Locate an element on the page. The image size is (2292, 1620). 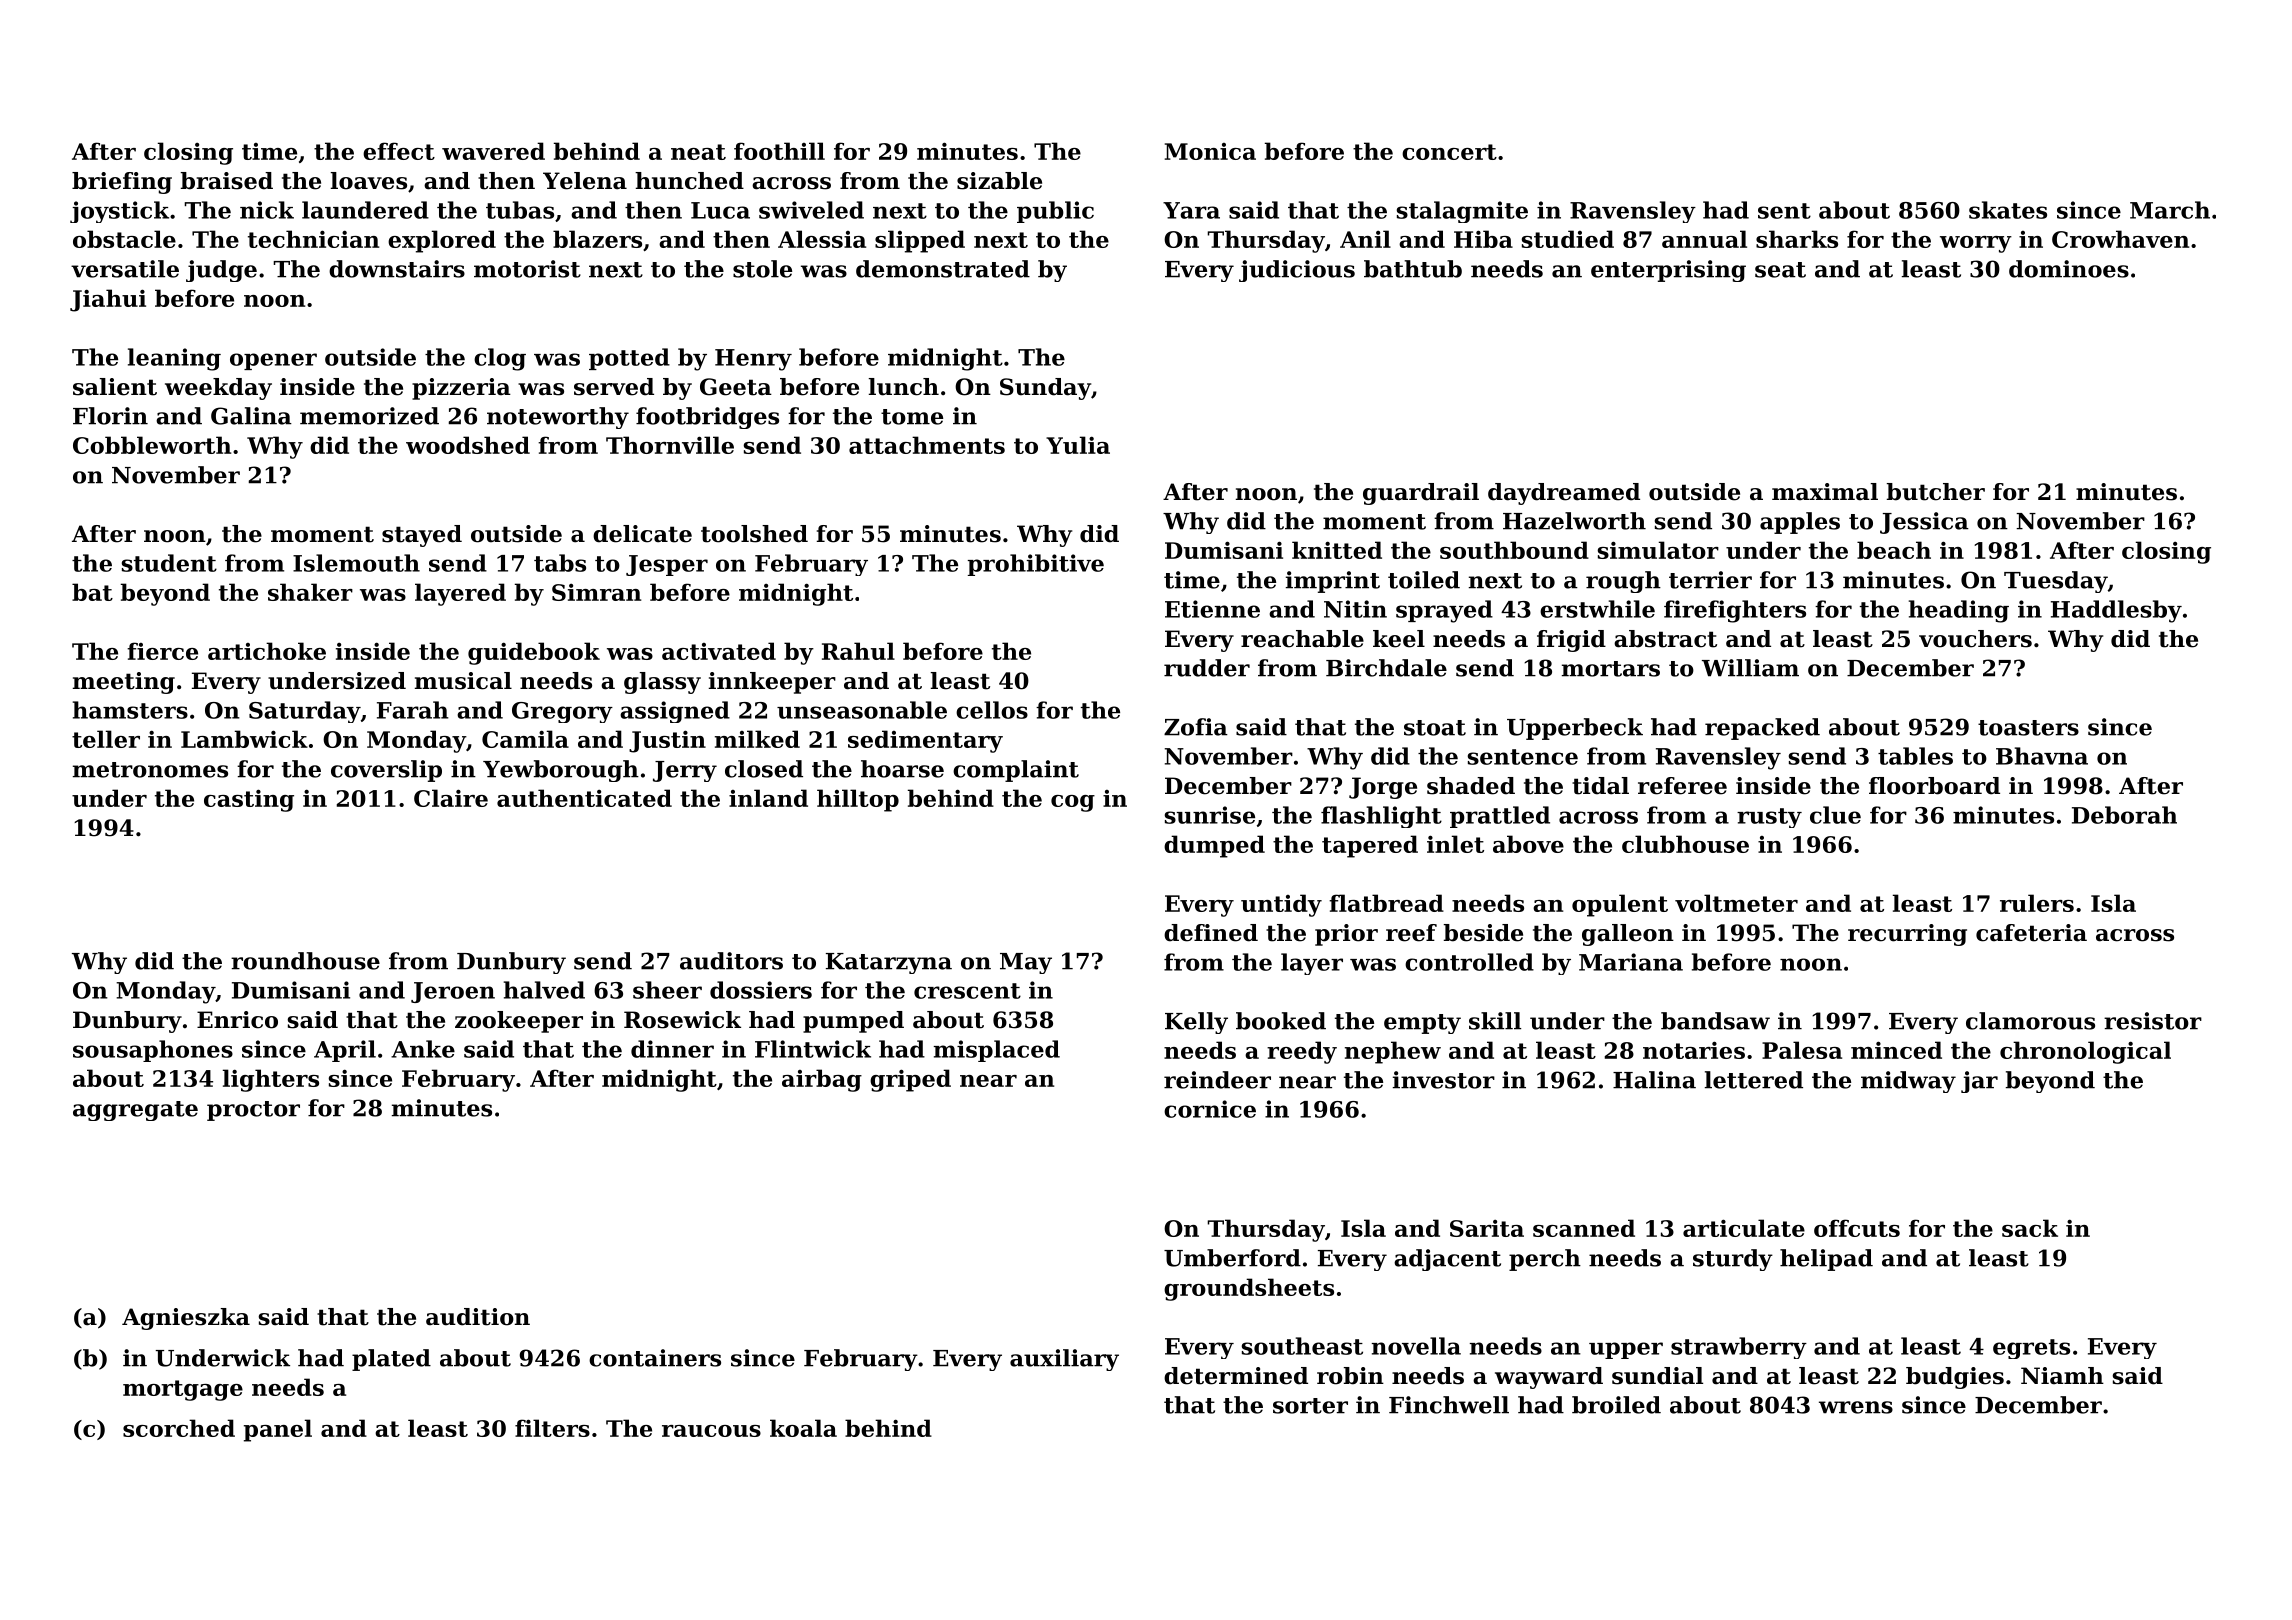
Monica is located at coordinates (1210, 151).
